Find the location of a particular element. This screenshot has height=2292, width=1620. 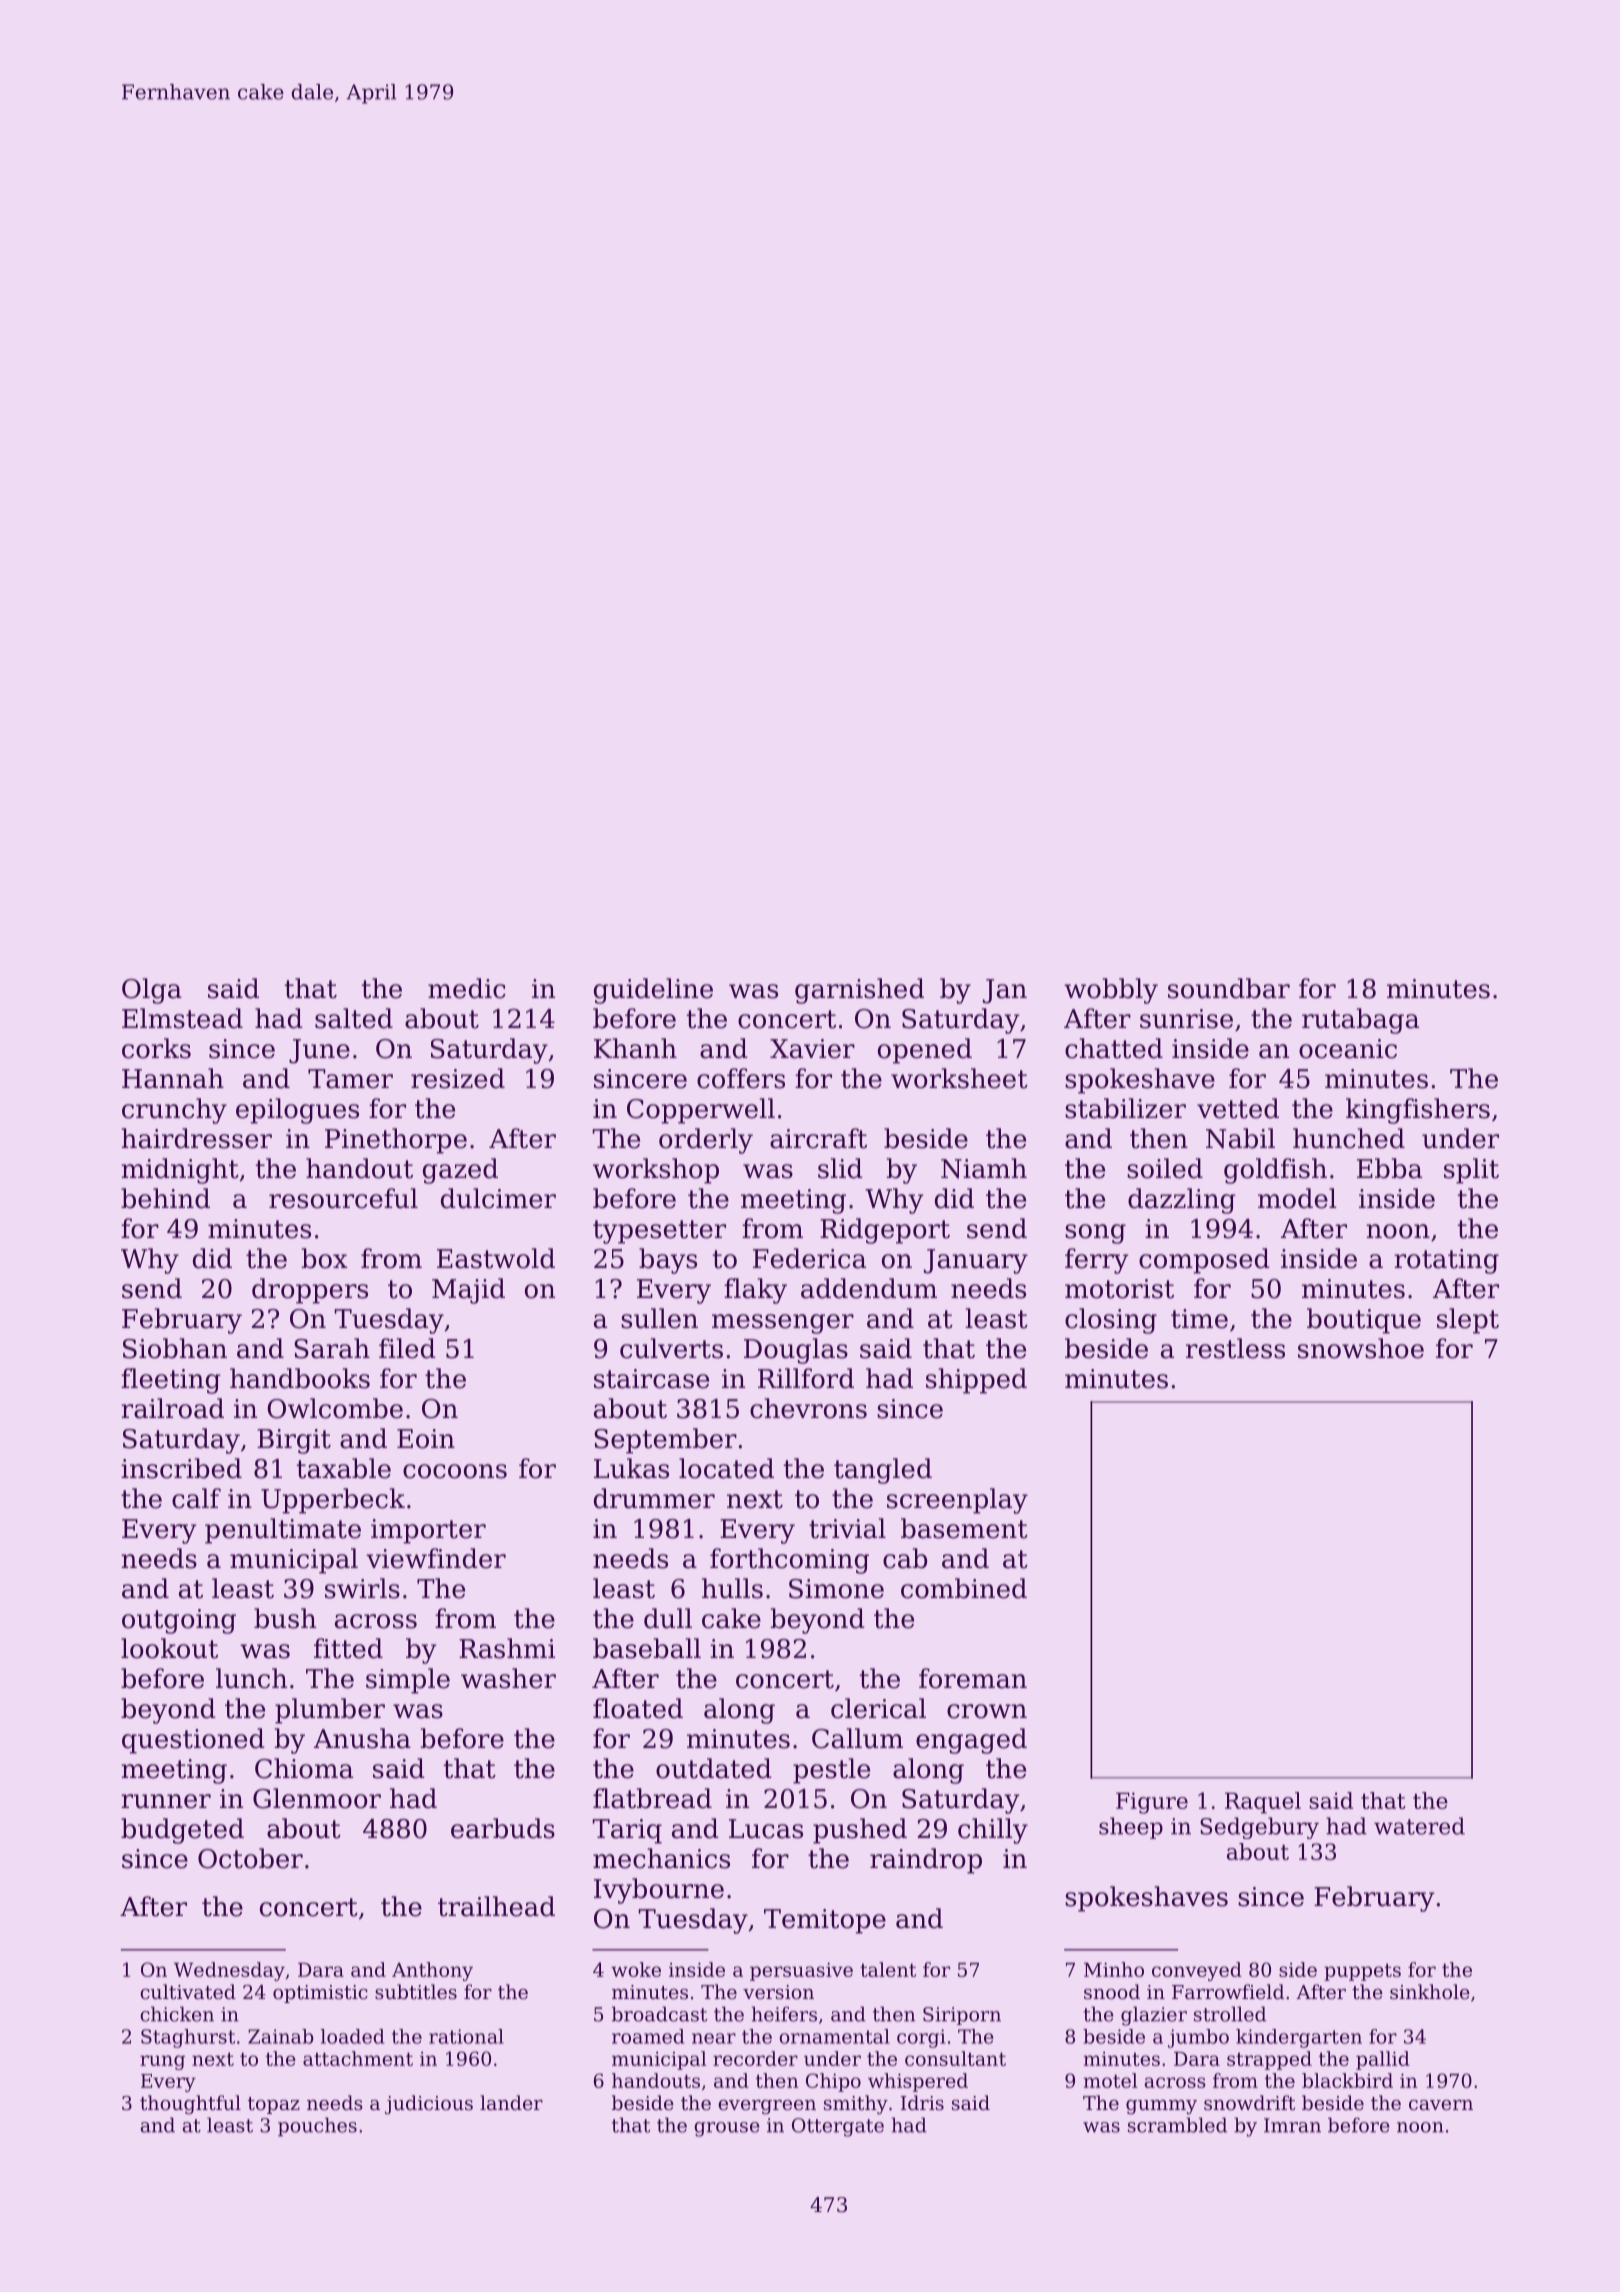

watered is located at coordinates (1419, 1826).
